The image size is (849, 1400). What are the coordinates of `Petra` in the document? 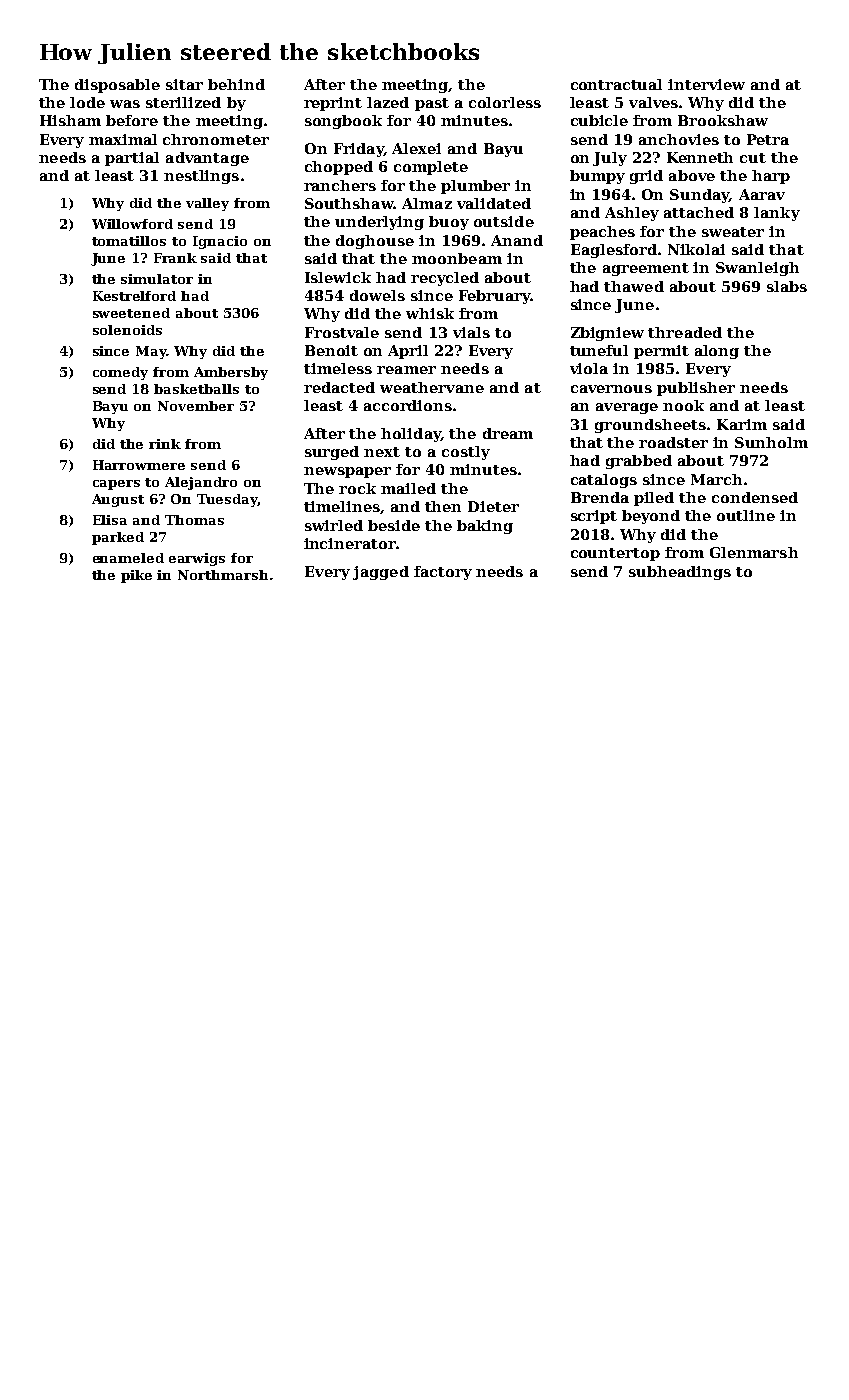 It's located at (768, 139).
